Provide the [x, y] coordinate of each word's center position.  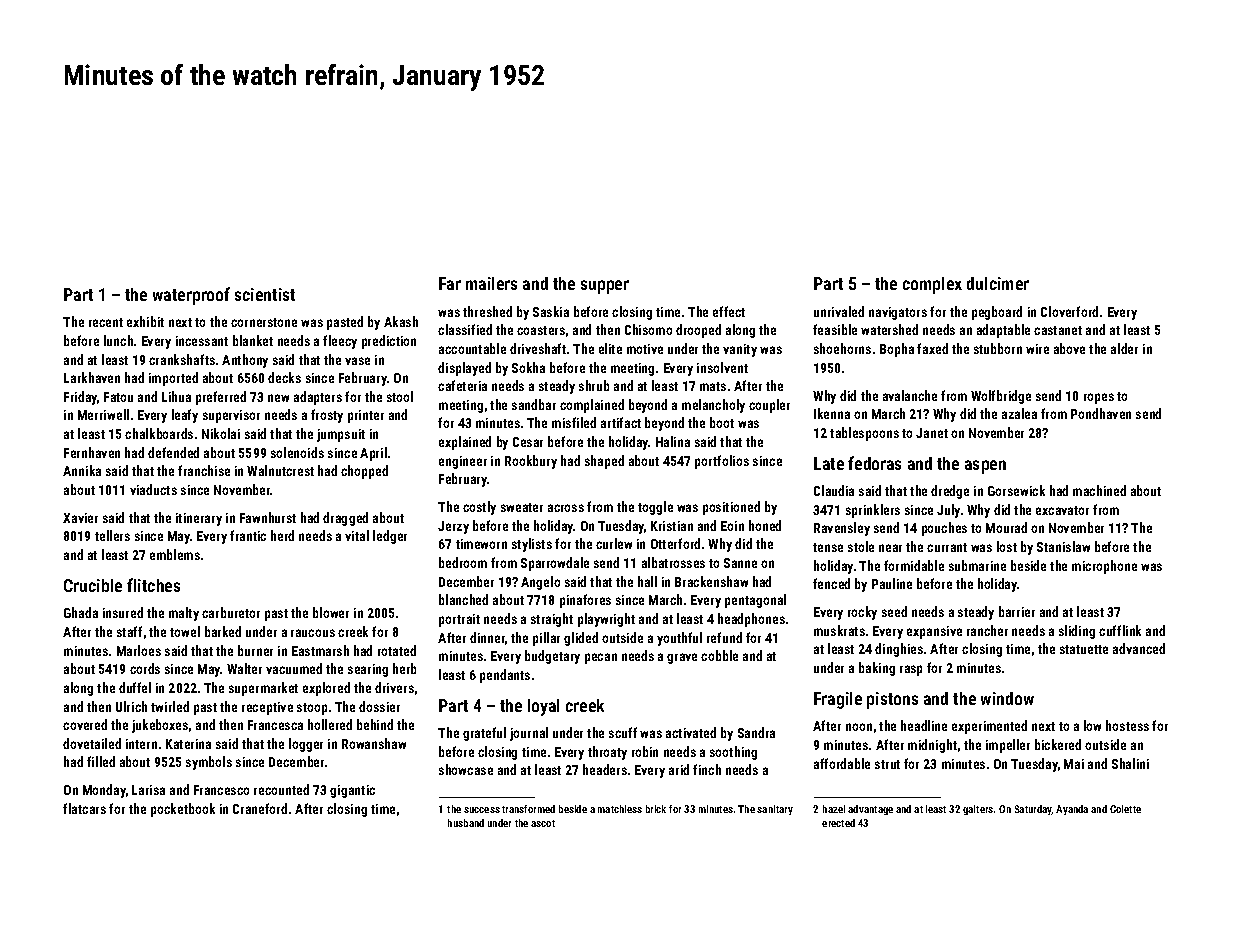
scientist [265, 294]
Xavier [80, 518]
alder [1124, 348]
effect [729, 311]
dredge [950, 492]
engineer [463, 462]
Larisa [148, 790]
